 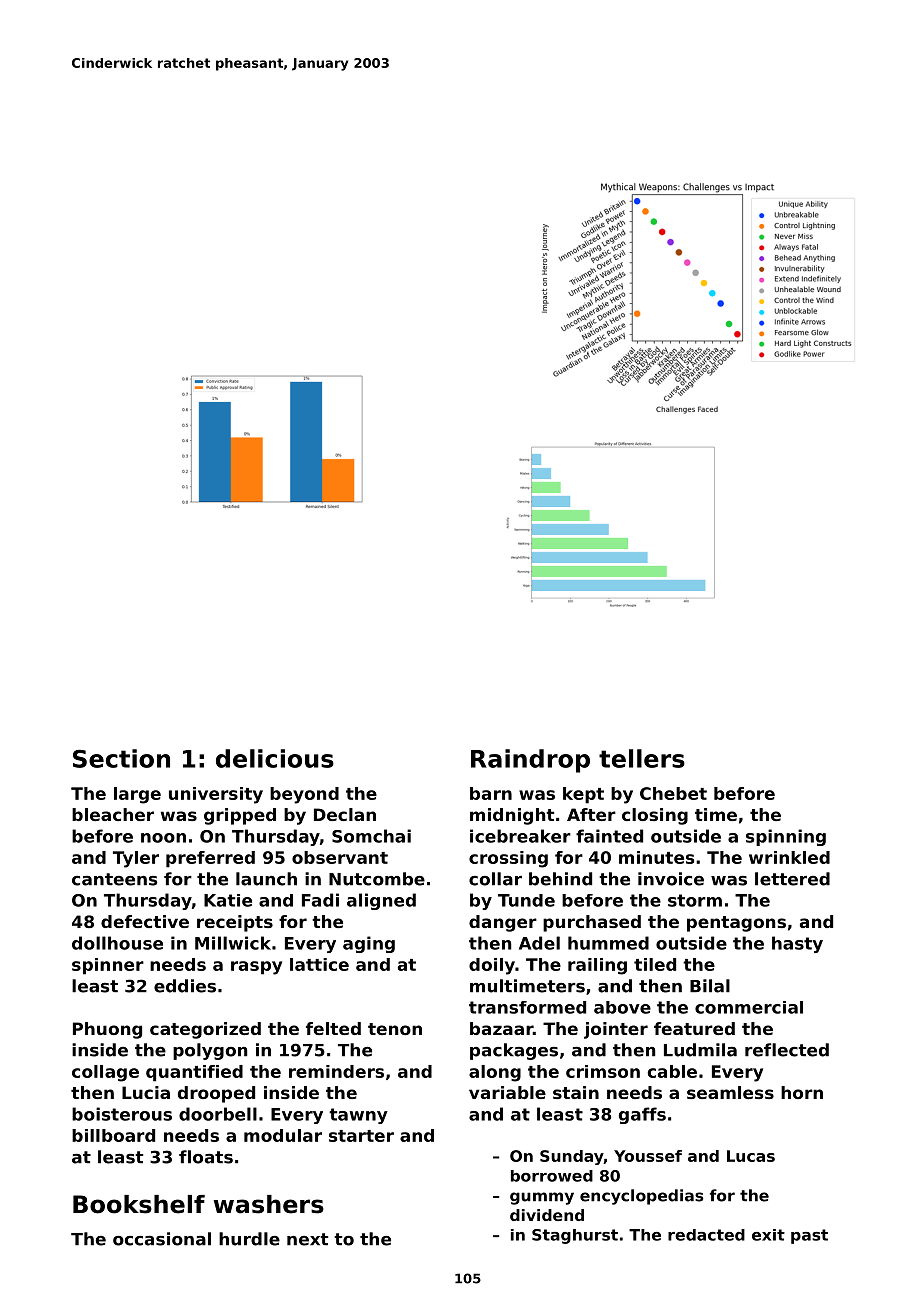 What do you see at coordinates (114, 879) in the screenshot?
I see `canteens` at bounding box center [114, 879].
